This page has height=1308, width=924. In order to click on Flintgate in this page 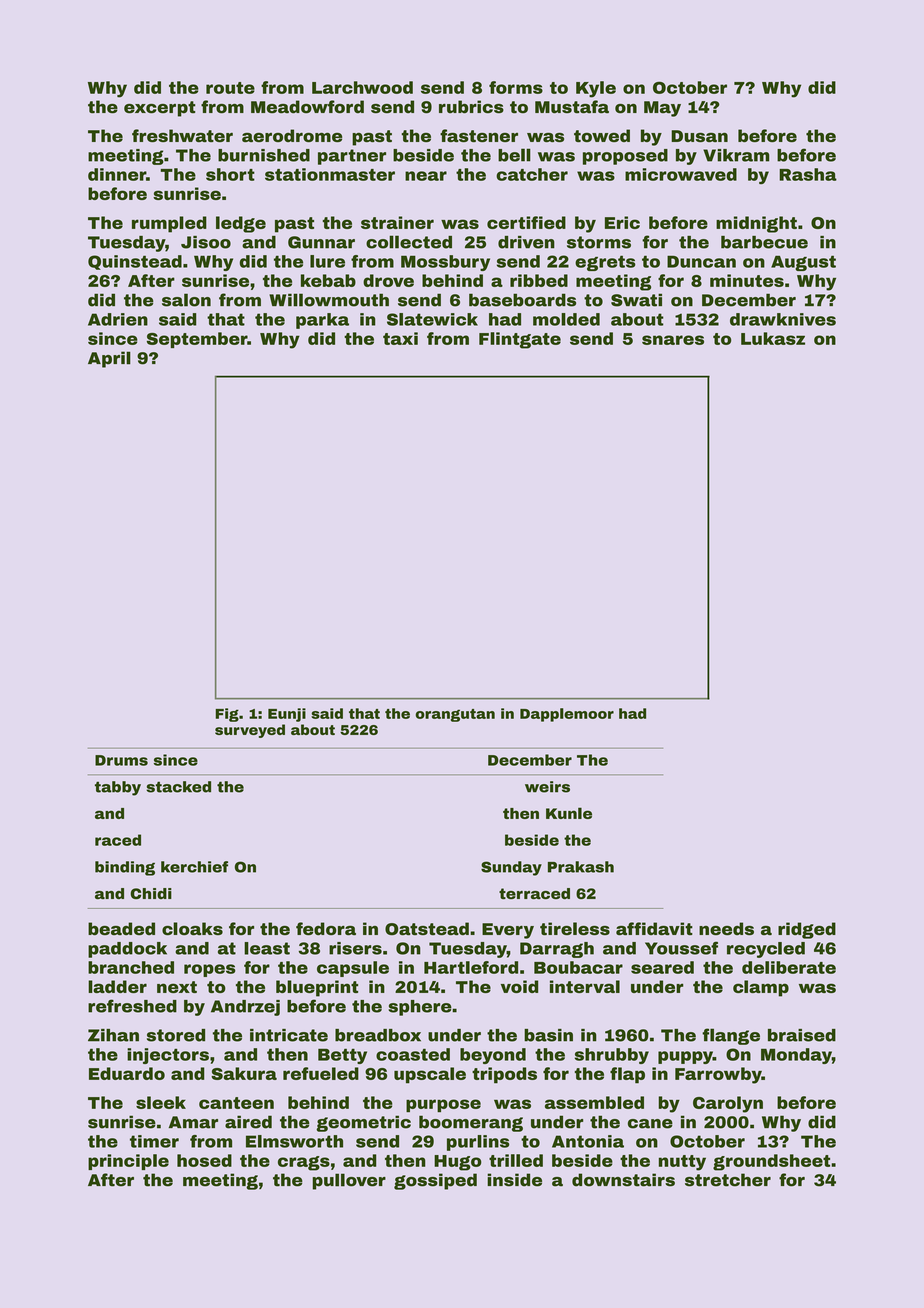, I will do `click(520, 340)`.
